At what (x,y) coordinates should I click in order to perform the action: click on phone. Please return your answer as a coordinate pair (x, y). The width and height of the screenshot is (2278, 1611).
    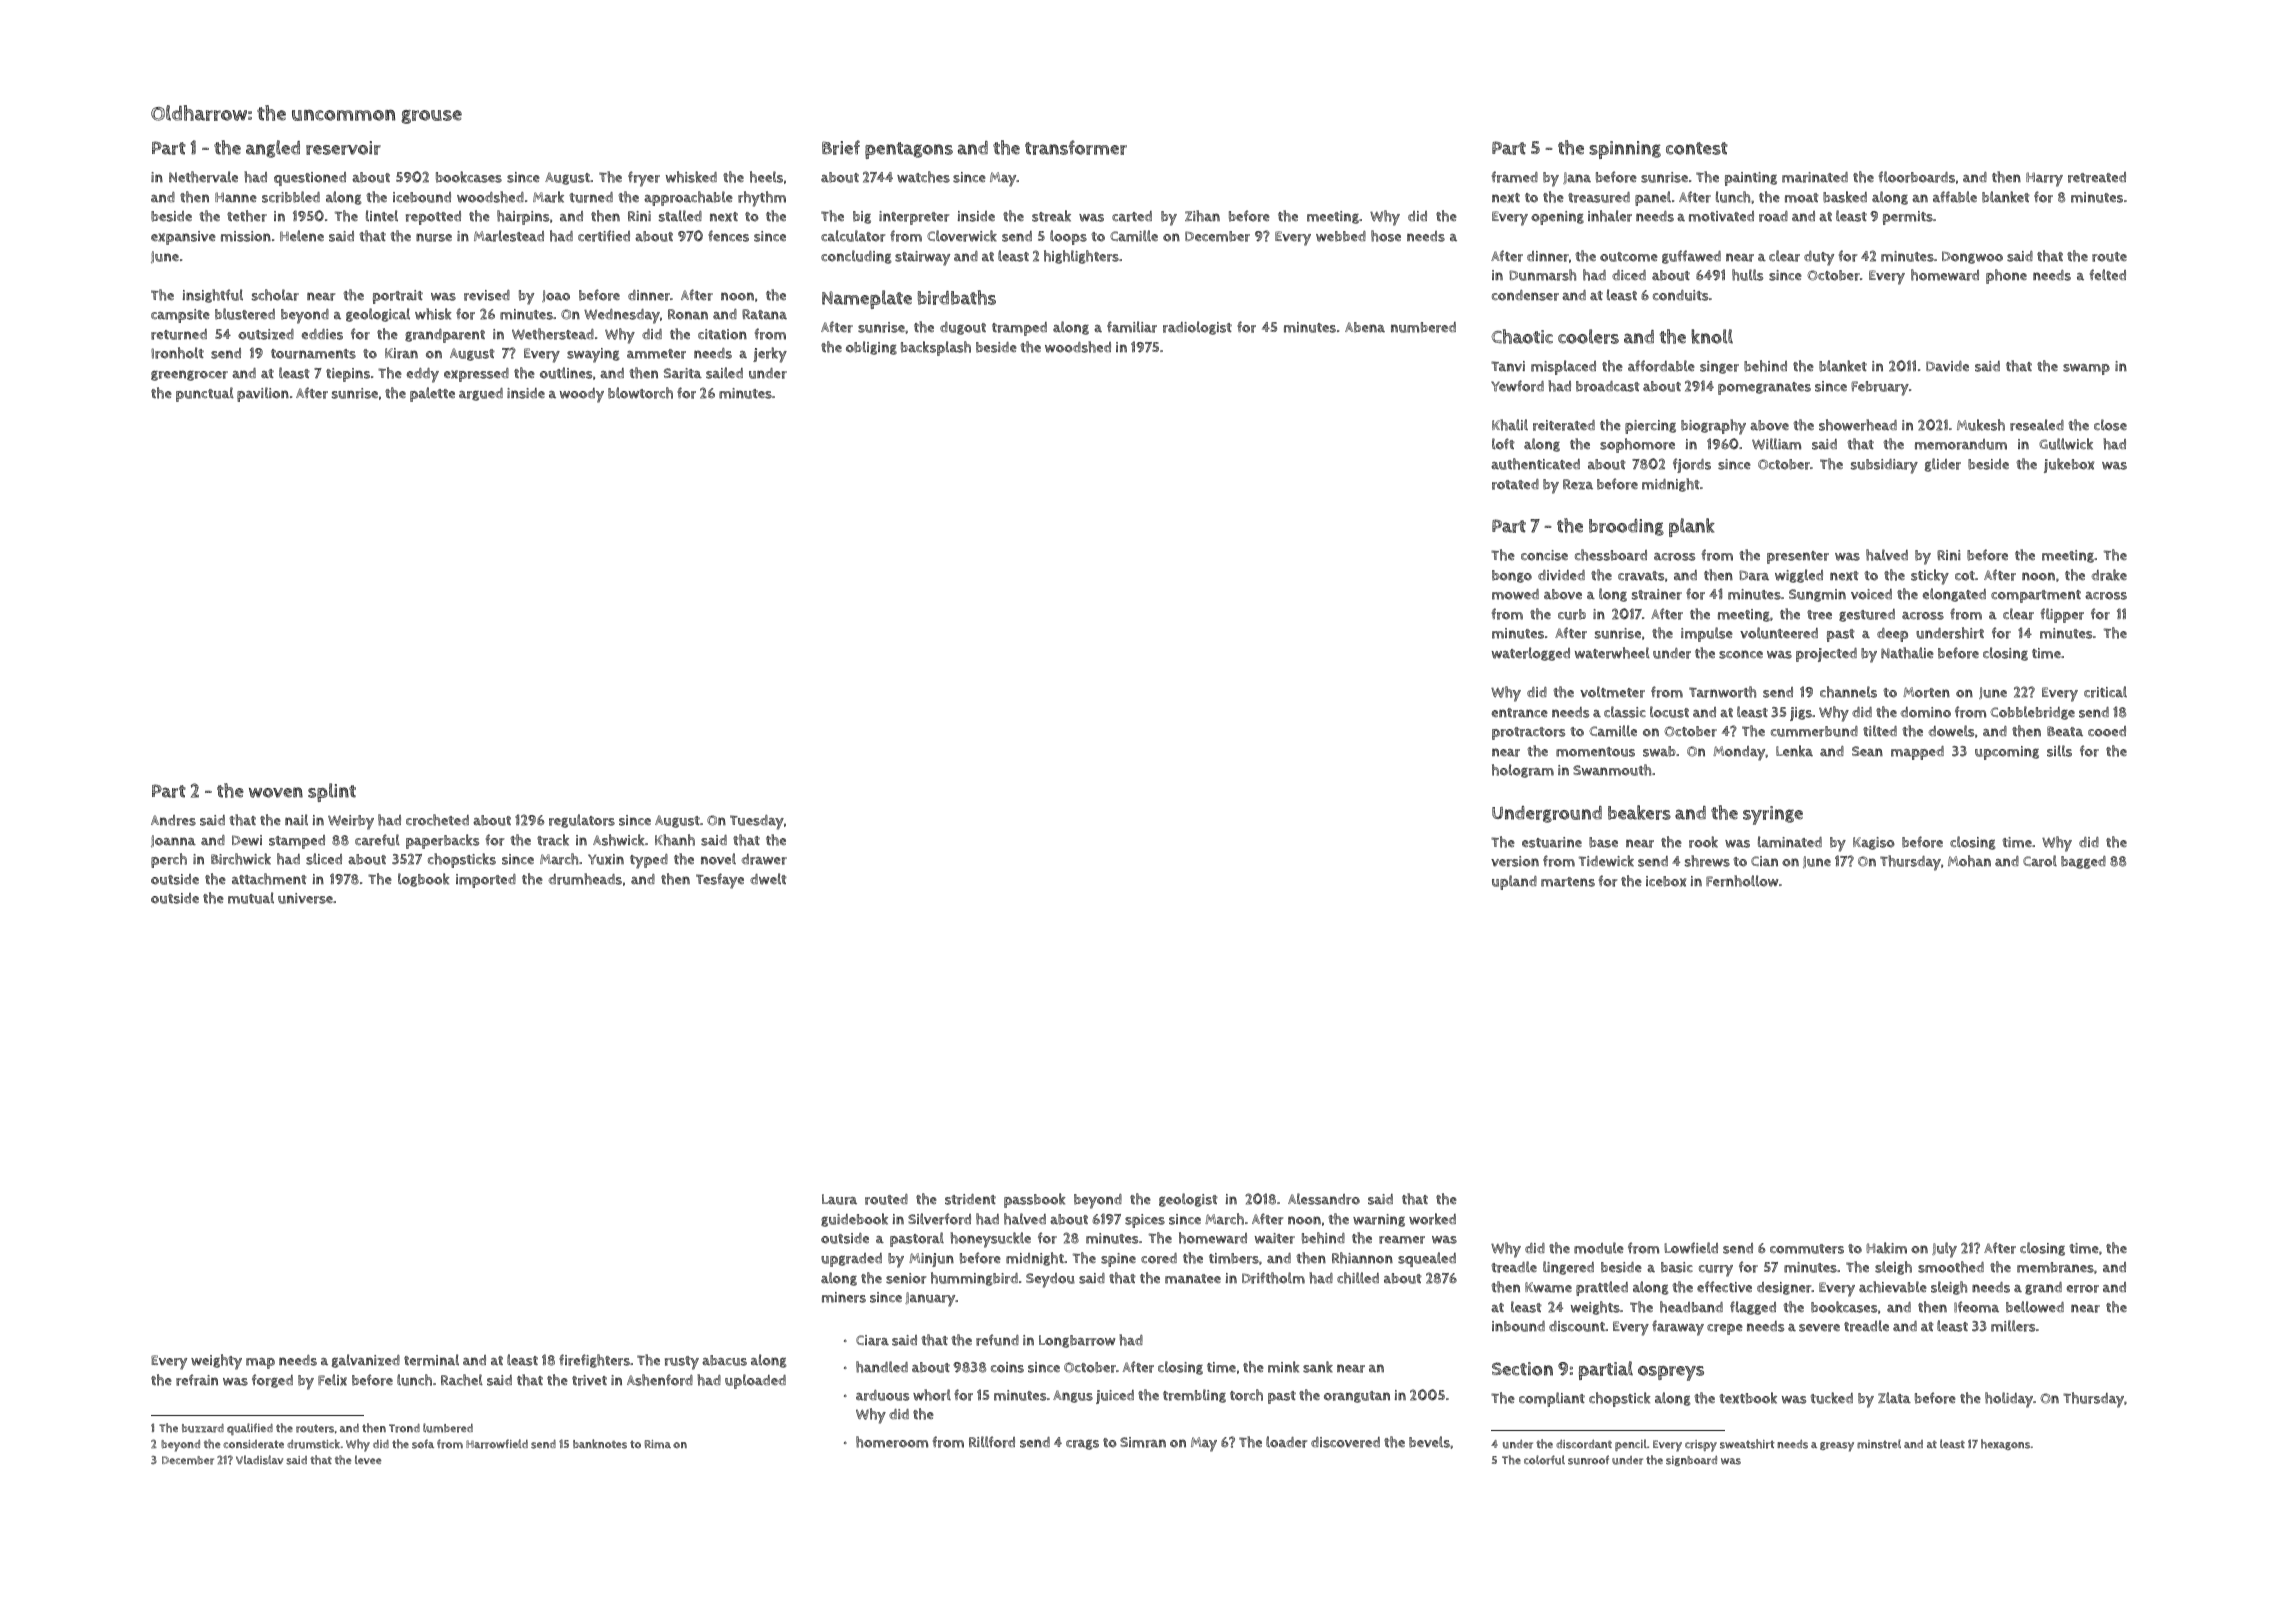
    Looking at the image, I should click on (2006, 276).
